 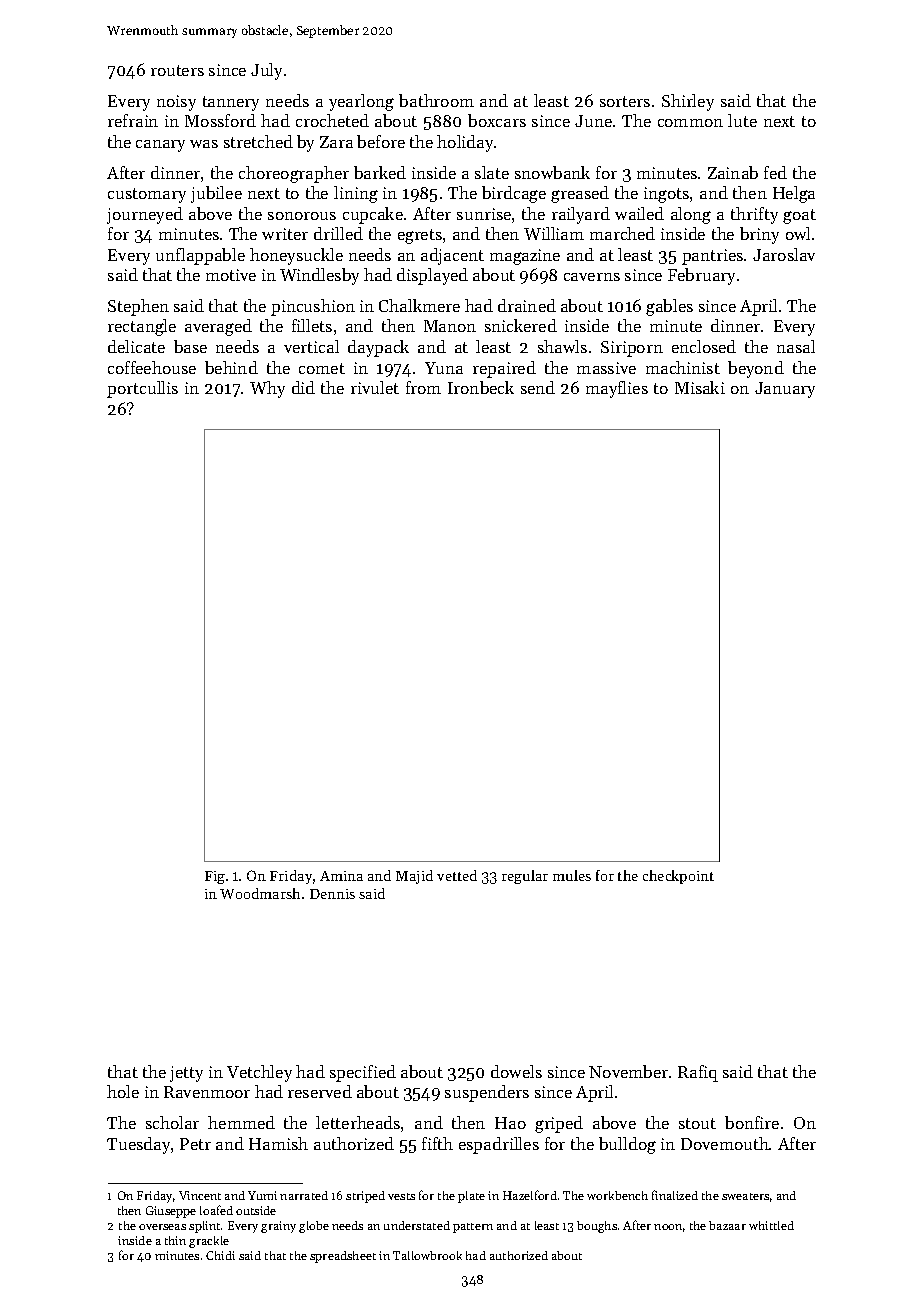 What do you see at coordinates (260, 893) in the screenshot?
I see `Woodmarsh` at bounding box center [260, 893].
